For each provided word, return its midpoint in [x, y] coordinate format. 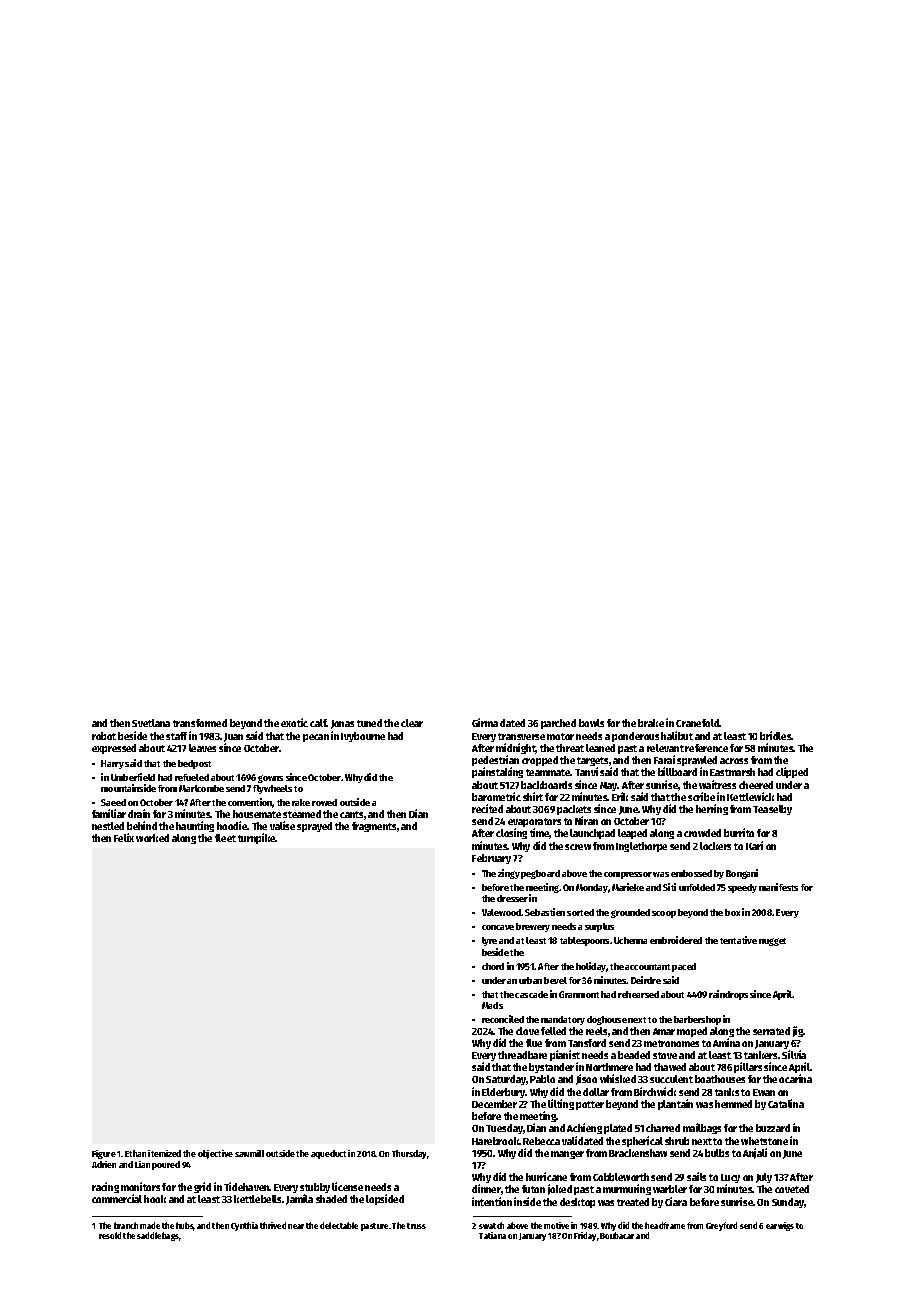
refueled [192, 777]
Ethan [135, 1153]
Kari [754, 845]
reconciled [503, 1019]
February [491, 859]
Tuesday [504, 1129]
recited [487, 808]
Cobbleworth [621, 1177]
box [732, 912]
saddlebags [158, 1236]
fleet [225, 838]
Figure [104, 1154]
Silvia [794, 1054]
